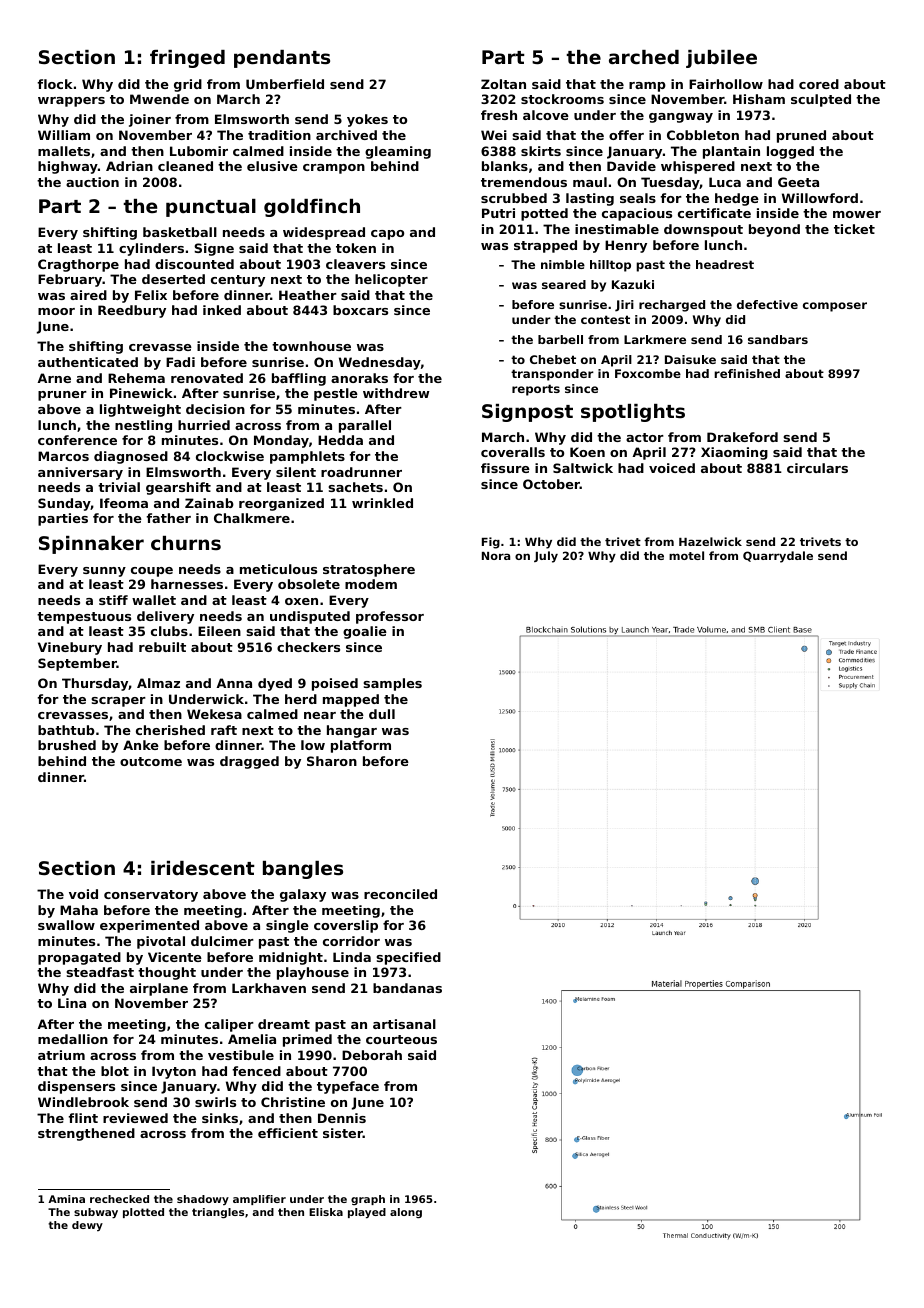  I want to click on sister, so click(343, 1133).
